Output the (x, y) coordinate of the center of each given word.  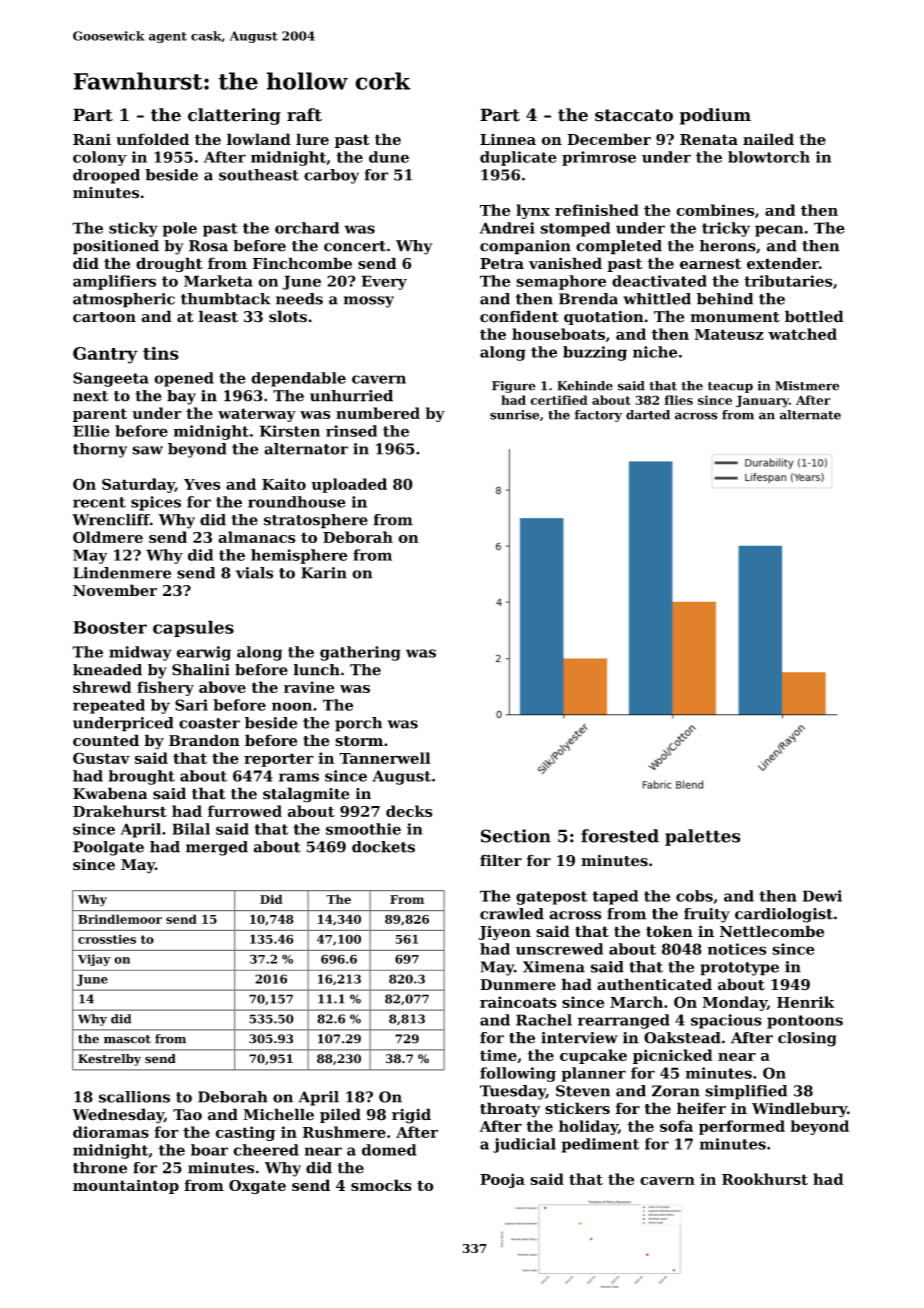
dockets (383, 847)
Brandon (204, 740)
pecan (779, 231)
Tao (187, 1115)
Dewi (822, 896)
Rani (92, 139)
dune (389, 157)
